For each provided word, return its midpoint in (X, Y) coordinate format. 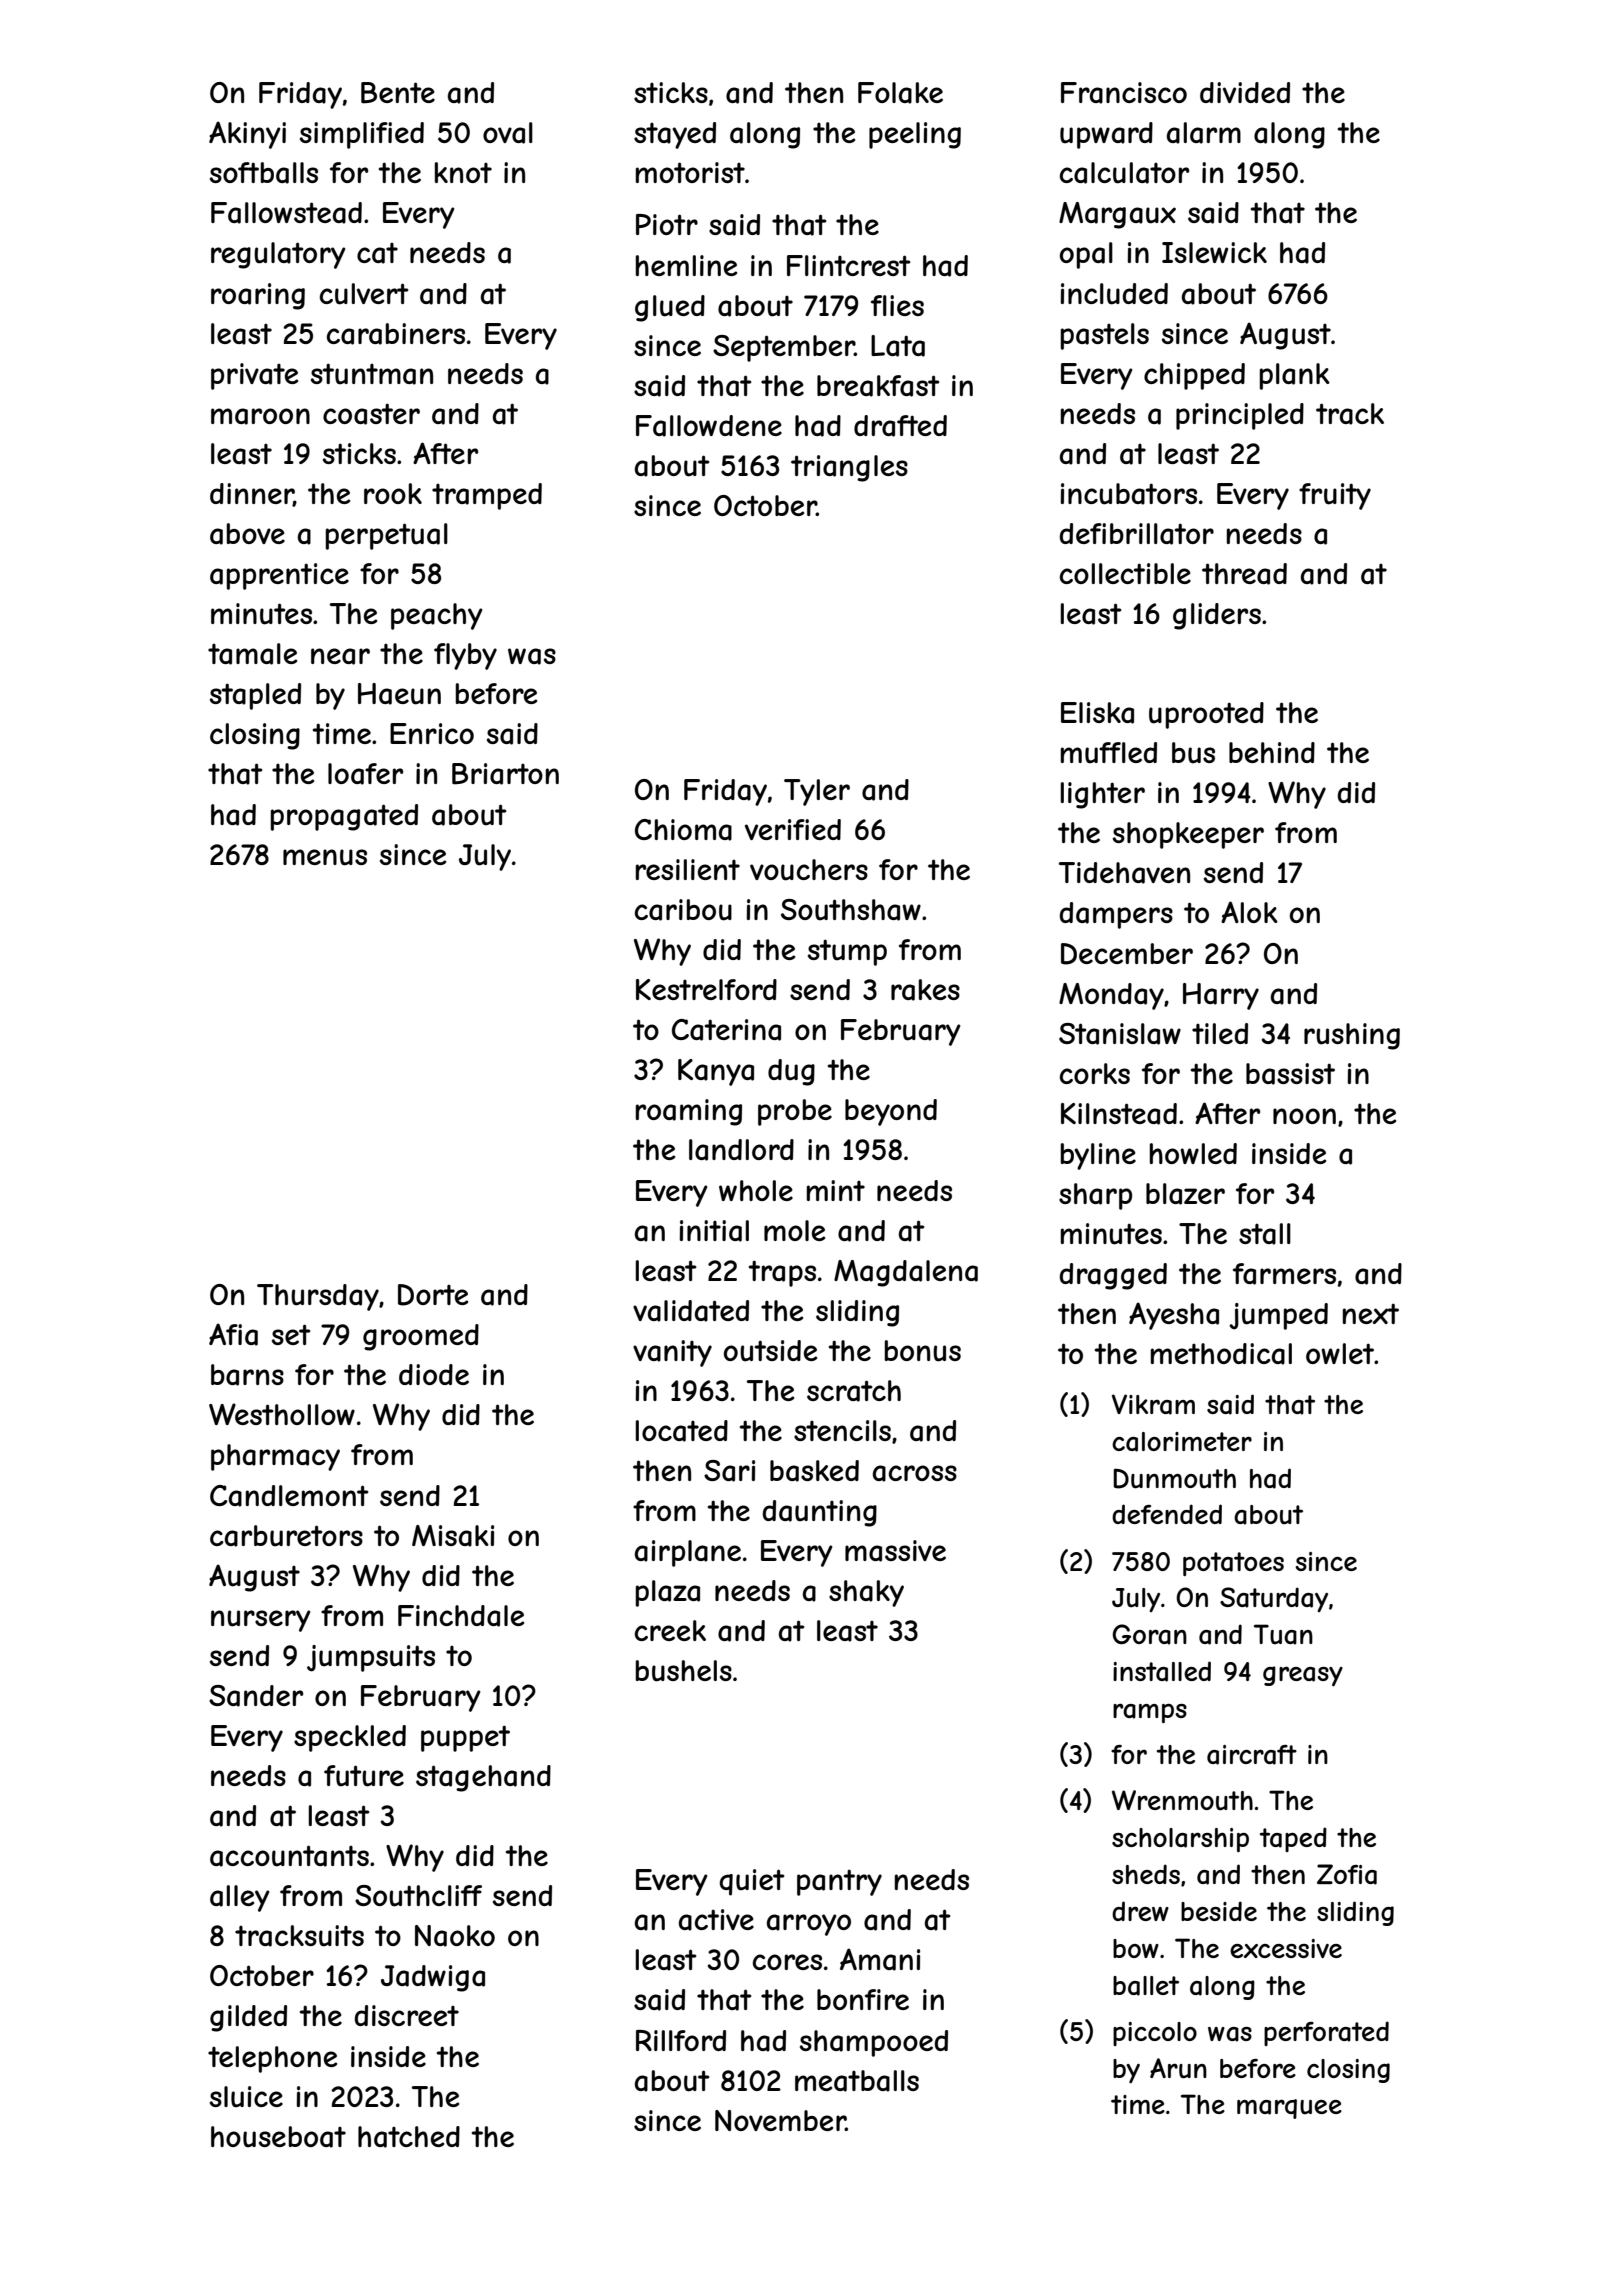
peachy (436, 616)
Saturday (1274, 1599)
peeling (915, 135)
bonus (923, 1351)
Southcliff (418, 1896)
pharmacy (275, 1457)
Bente (398, 93)
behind (1272, 752)
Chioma (683, 830)
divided (1245, 92)
